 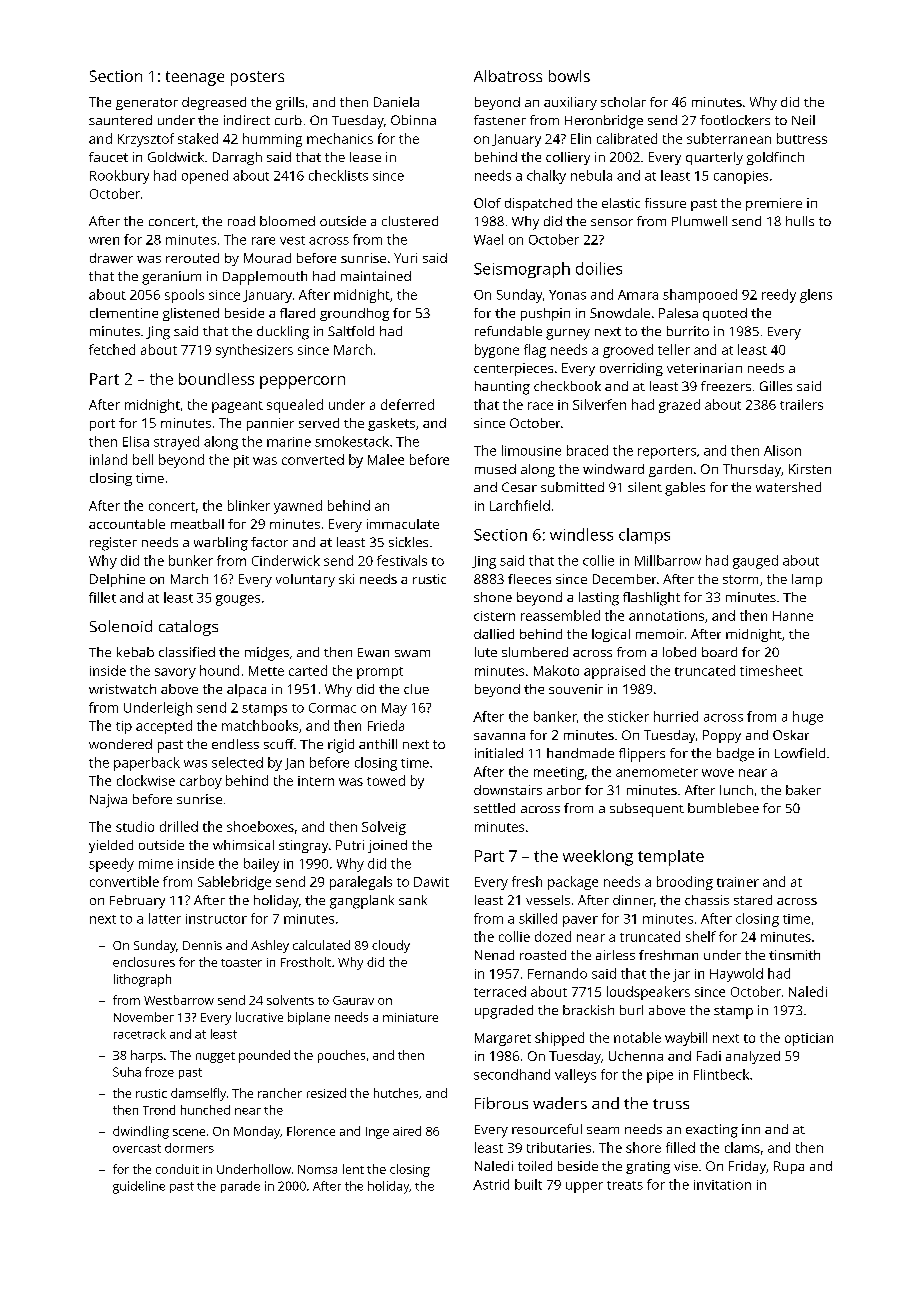 I want to click on synthesizers, so click(x=254, y=351).
